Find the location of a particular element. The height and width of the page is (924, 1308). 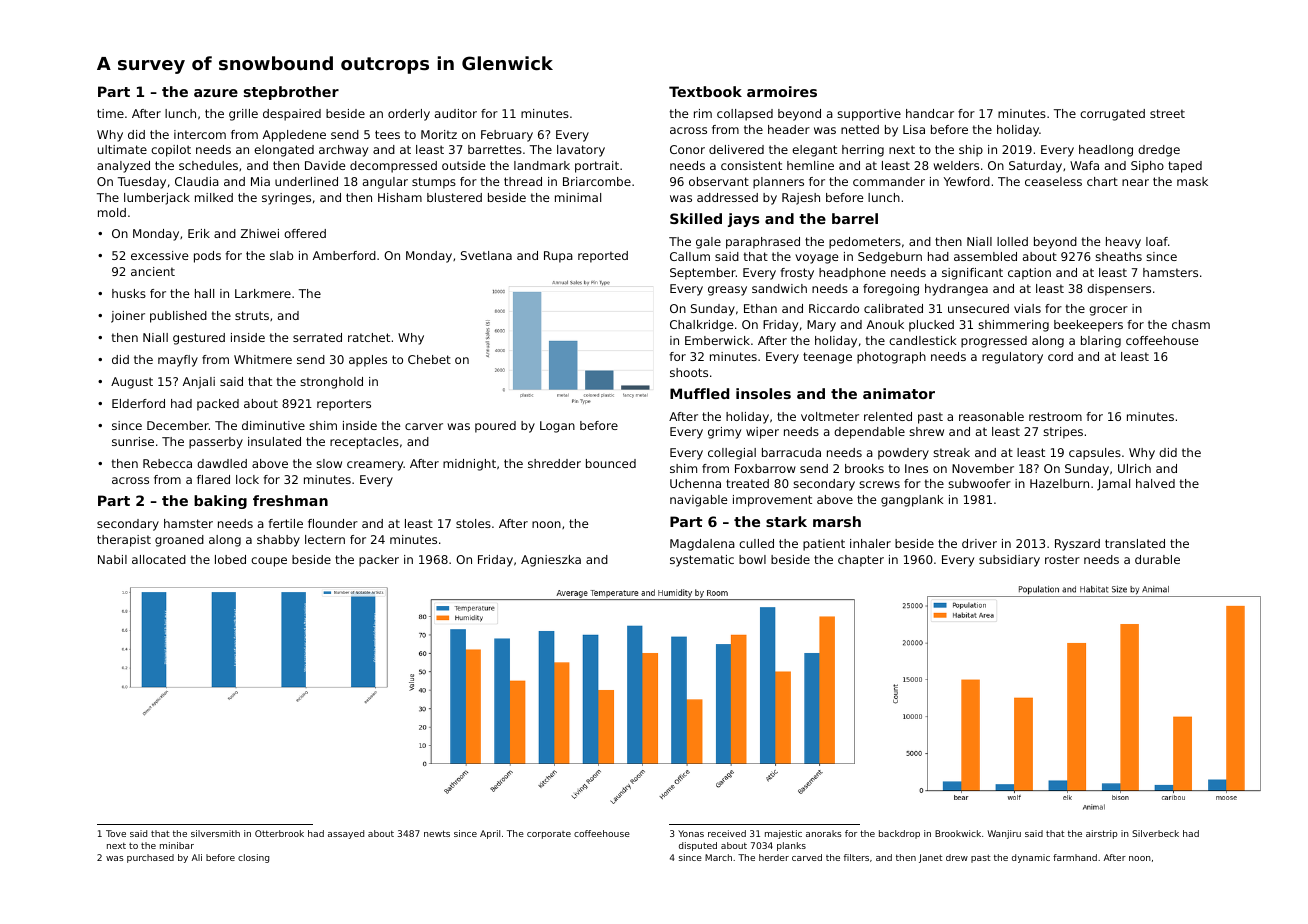

Conor is located at coordinates (687, 149).
